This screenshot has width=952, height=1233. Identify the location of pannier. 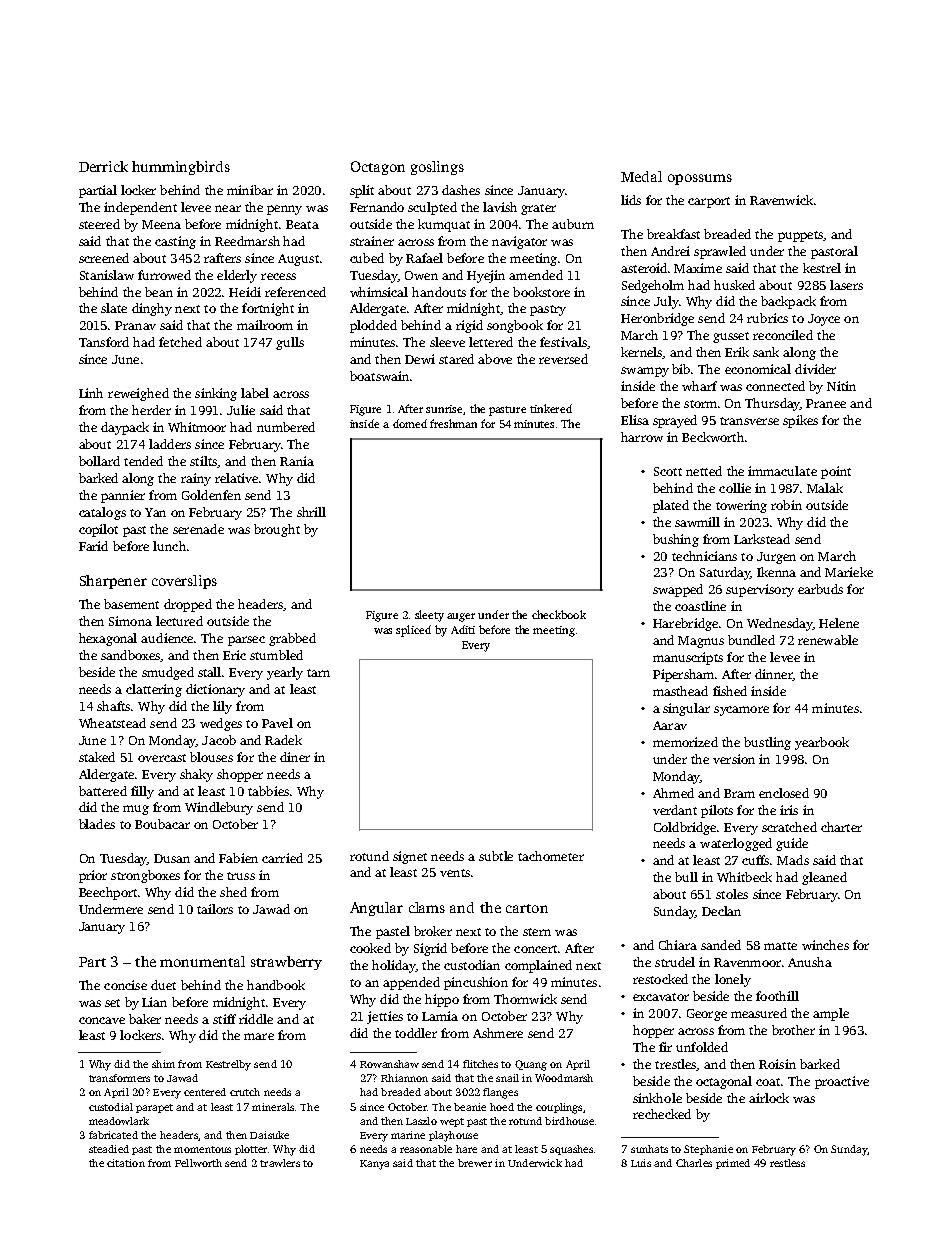
(123, 496).
